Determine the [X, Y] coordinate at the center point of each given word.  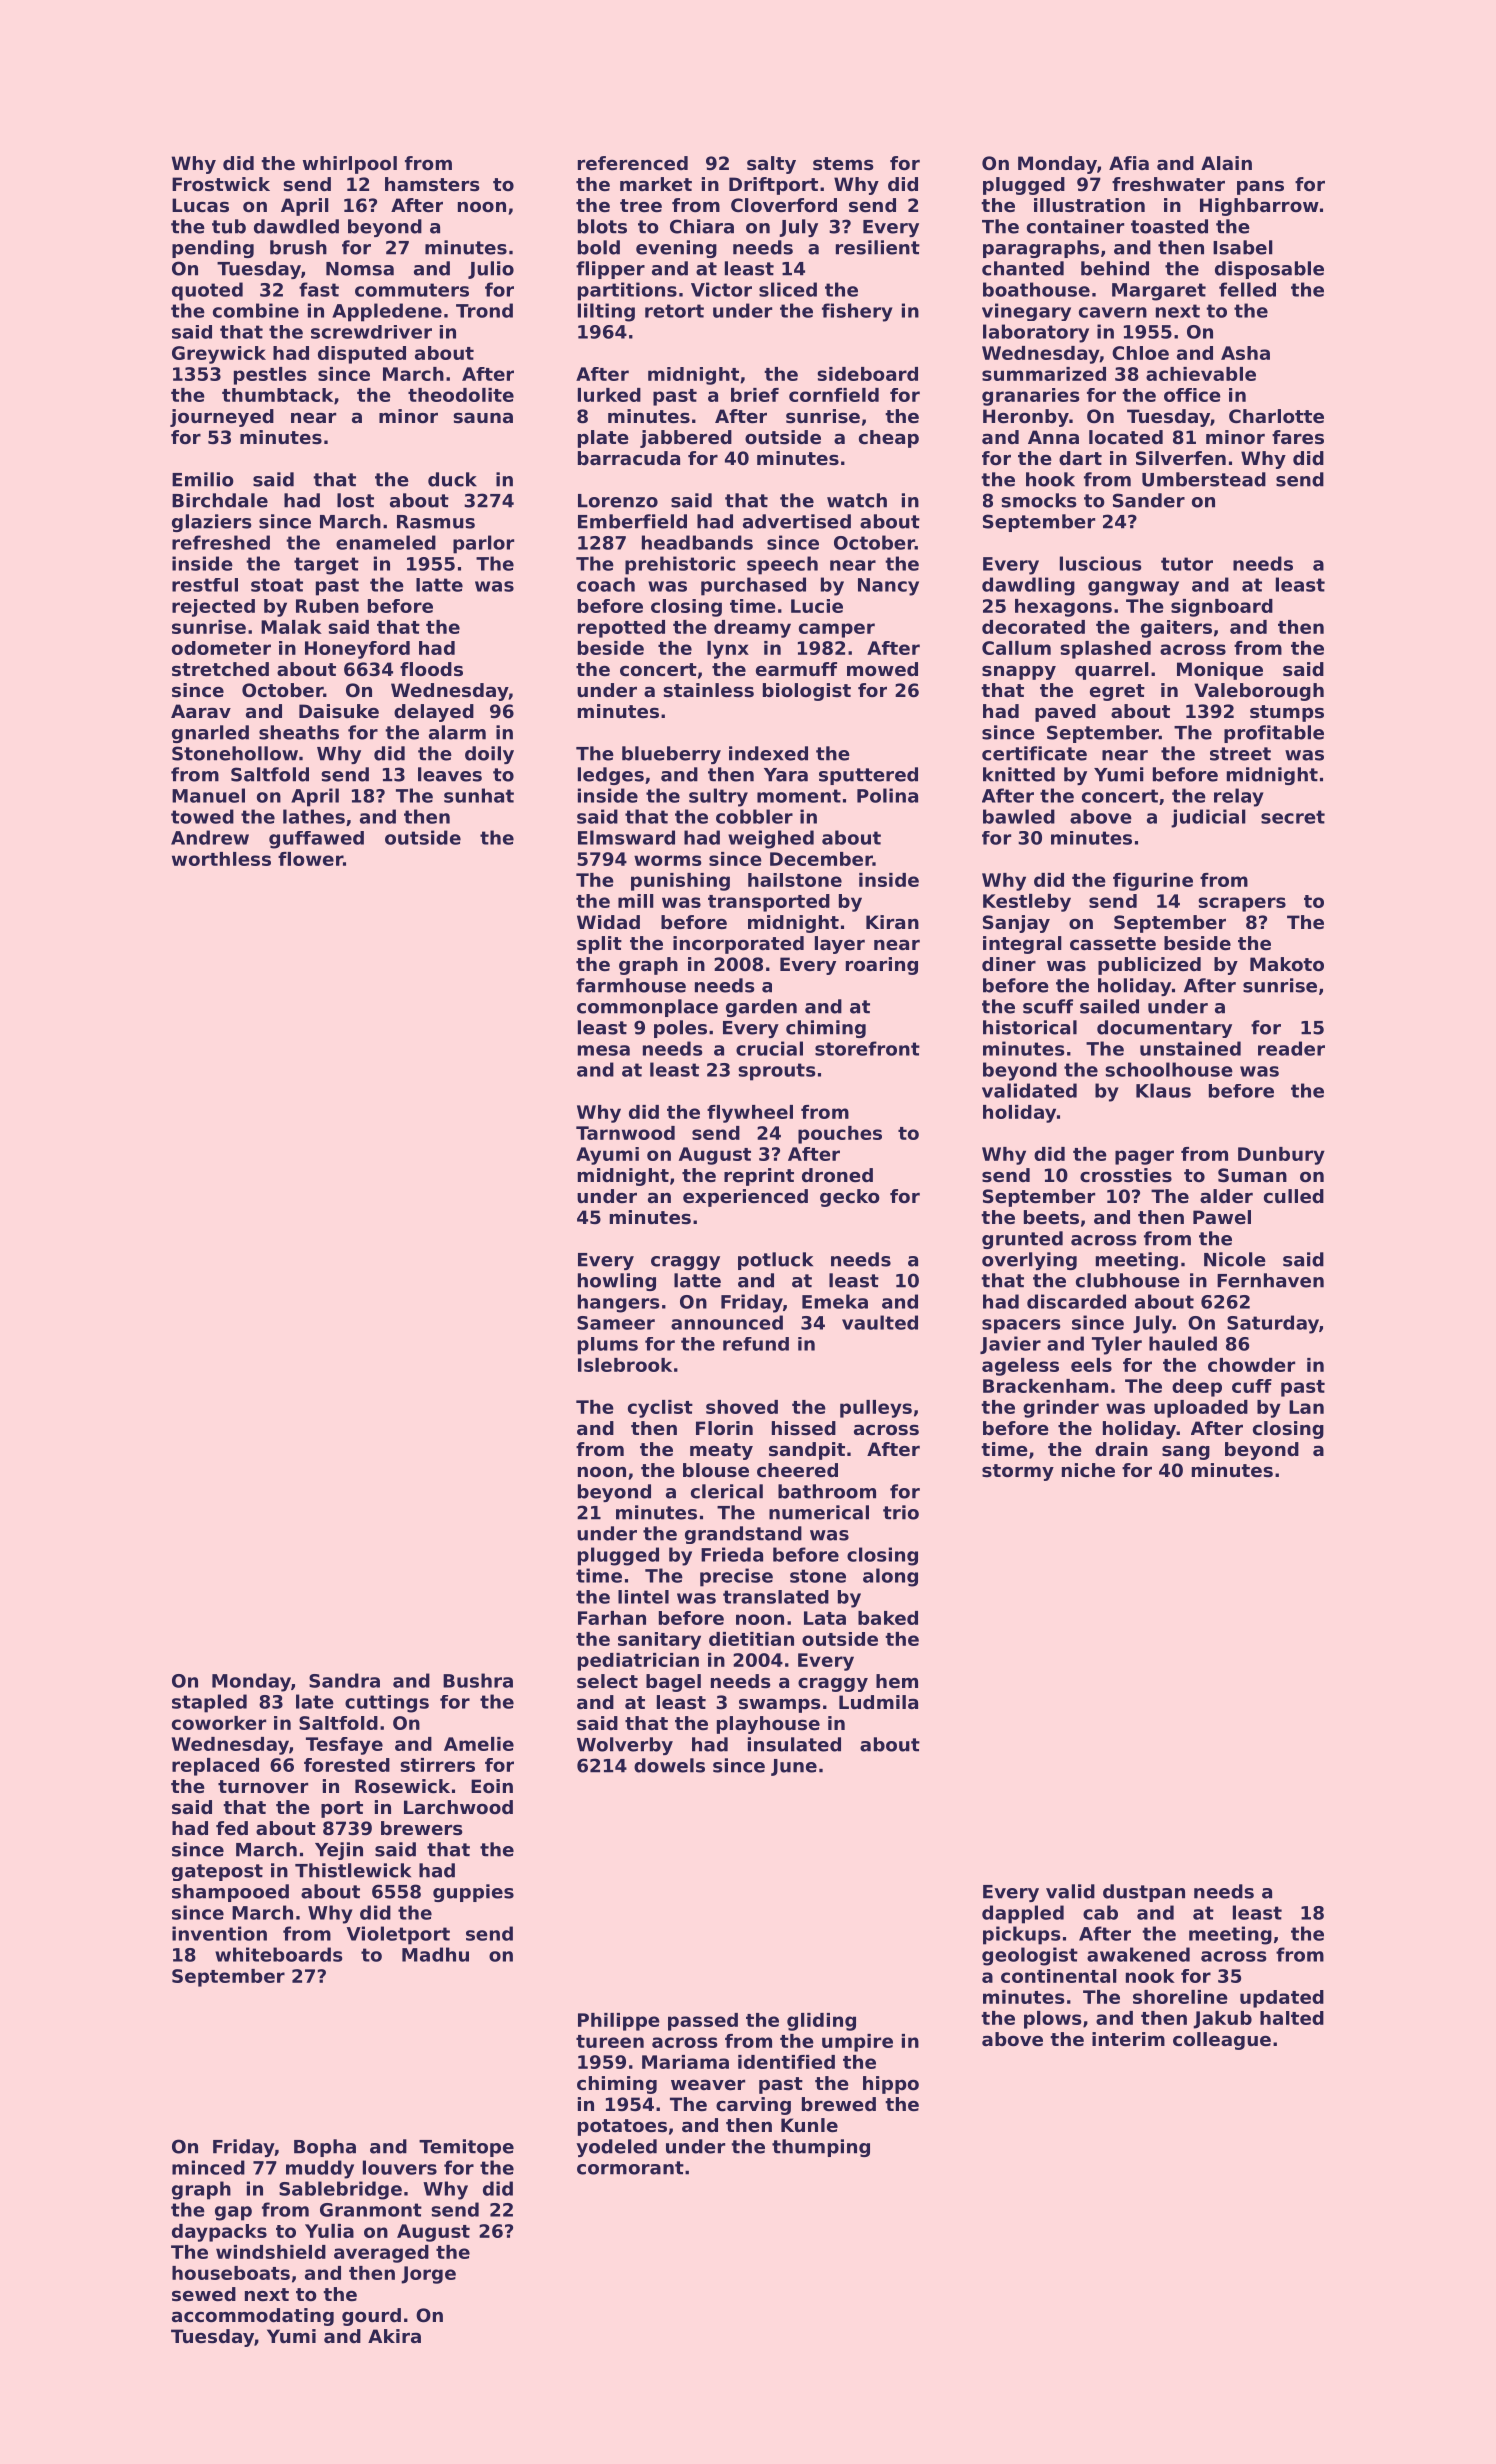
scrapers [1242, 904]
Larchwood [458, 1807]
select [607, 1681]
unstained [1190, 1048]
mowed [882, 669]
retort [674, 311]
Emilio [203, 479]
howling [617, 1282]
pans [1260, 188]
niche [1088, 1470]
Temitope [466, 2148]
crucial [769, 1048]
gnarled [210, 734]
